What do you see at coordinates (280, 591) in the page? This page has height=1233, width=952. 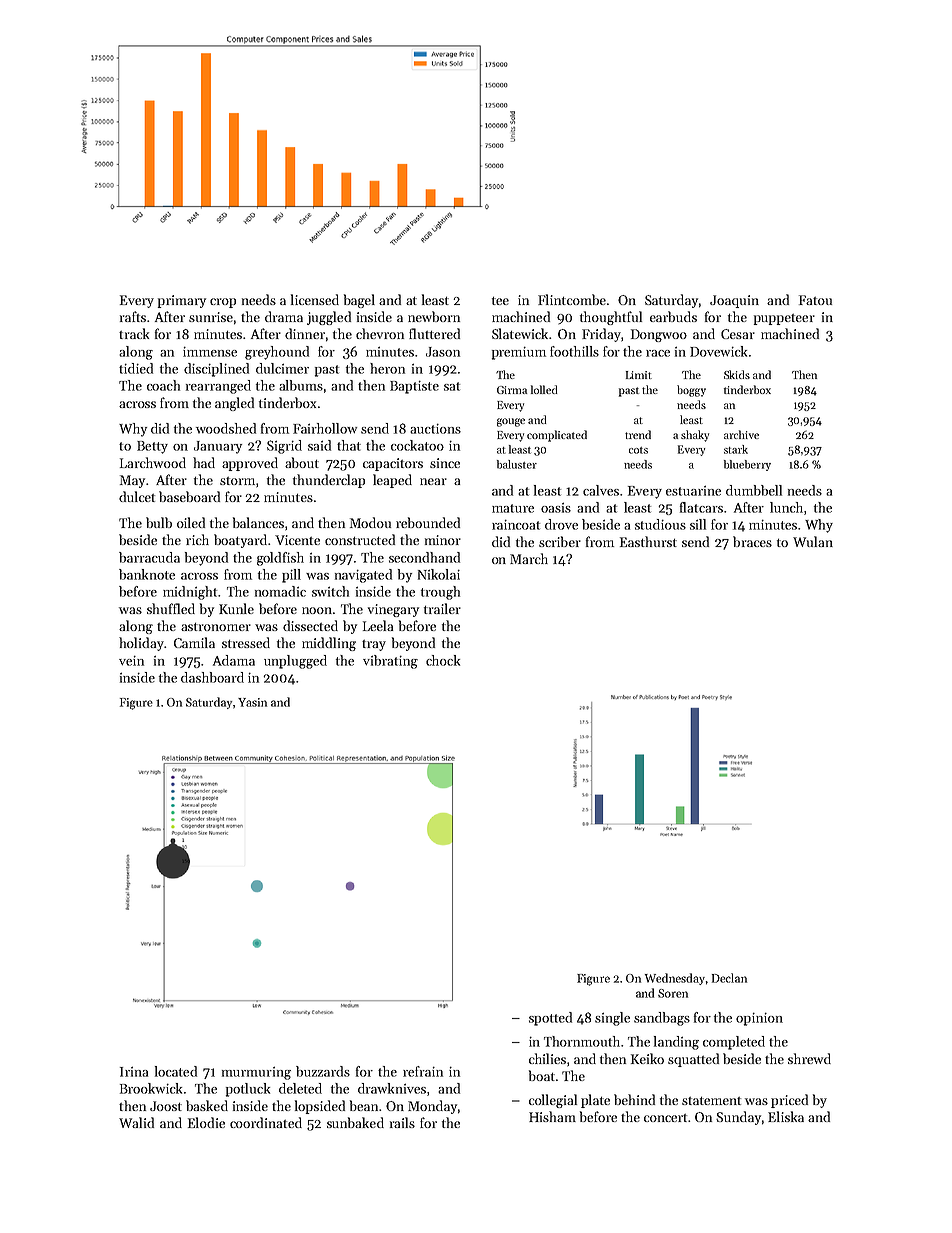 I see `nomadic` at bounding box center [280, 591].
